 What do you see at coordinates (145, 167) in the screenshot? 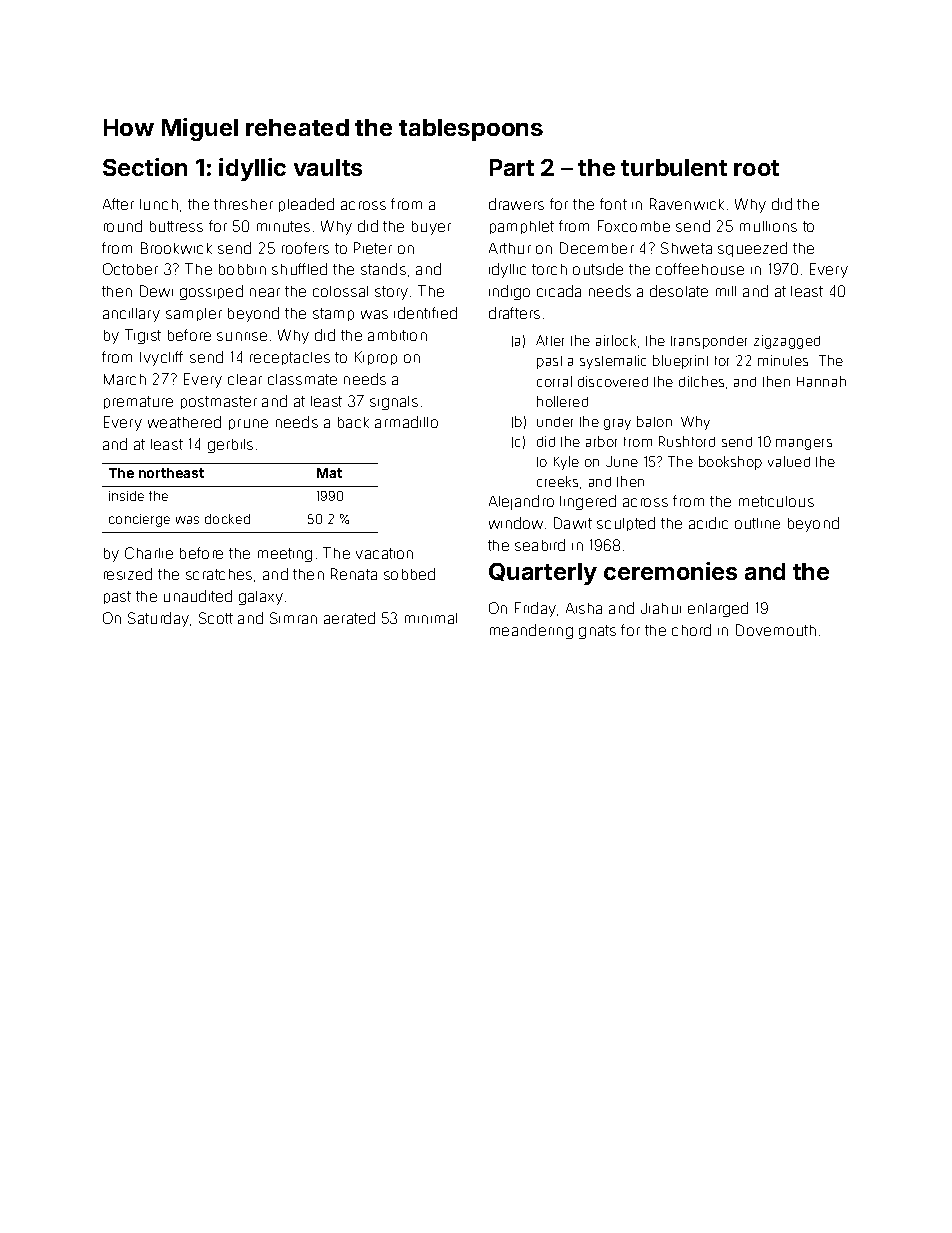
I see `Section` at bounding box center [145, 167].
